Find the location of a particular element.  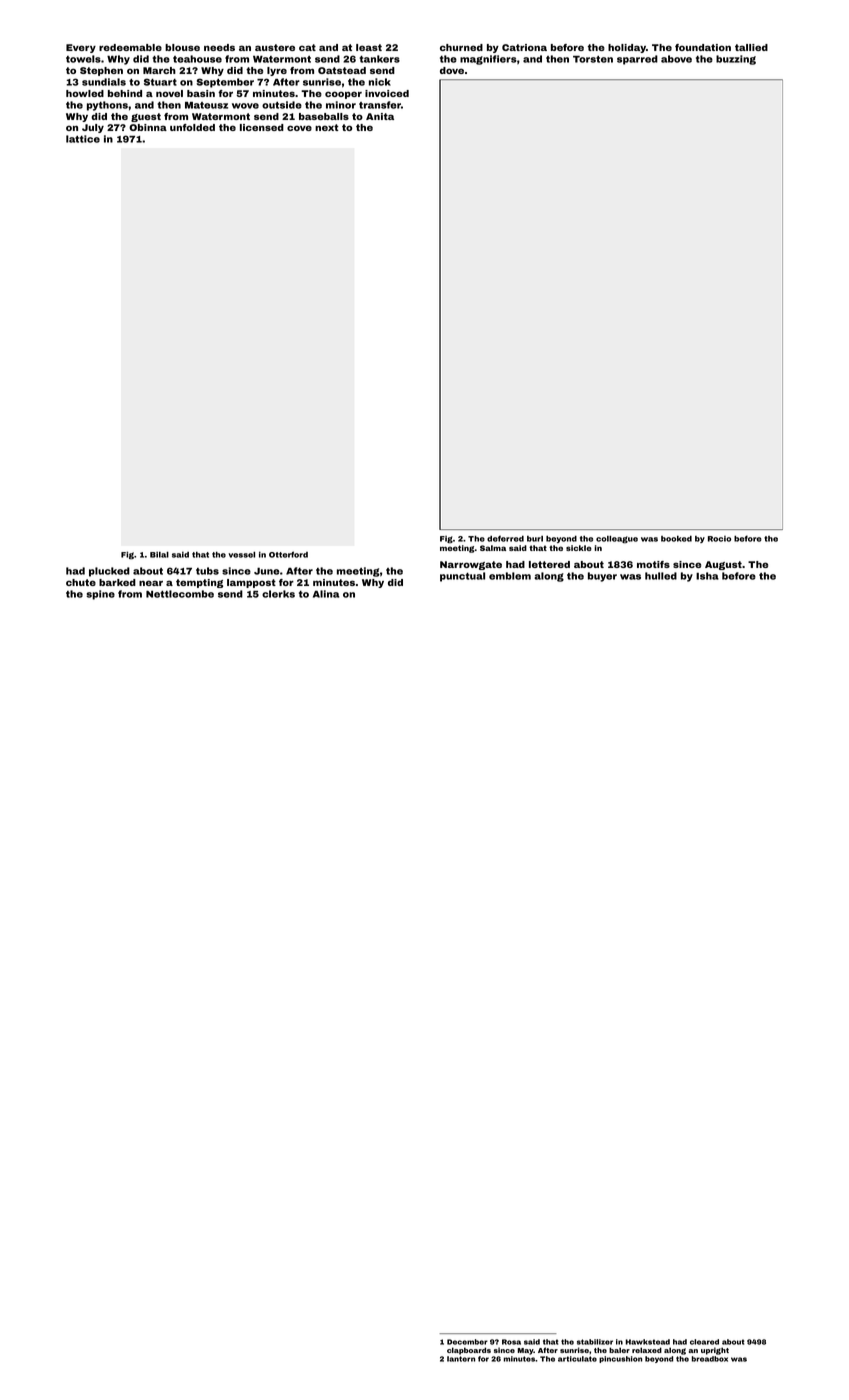

September is located at coordinates (225, 83).
